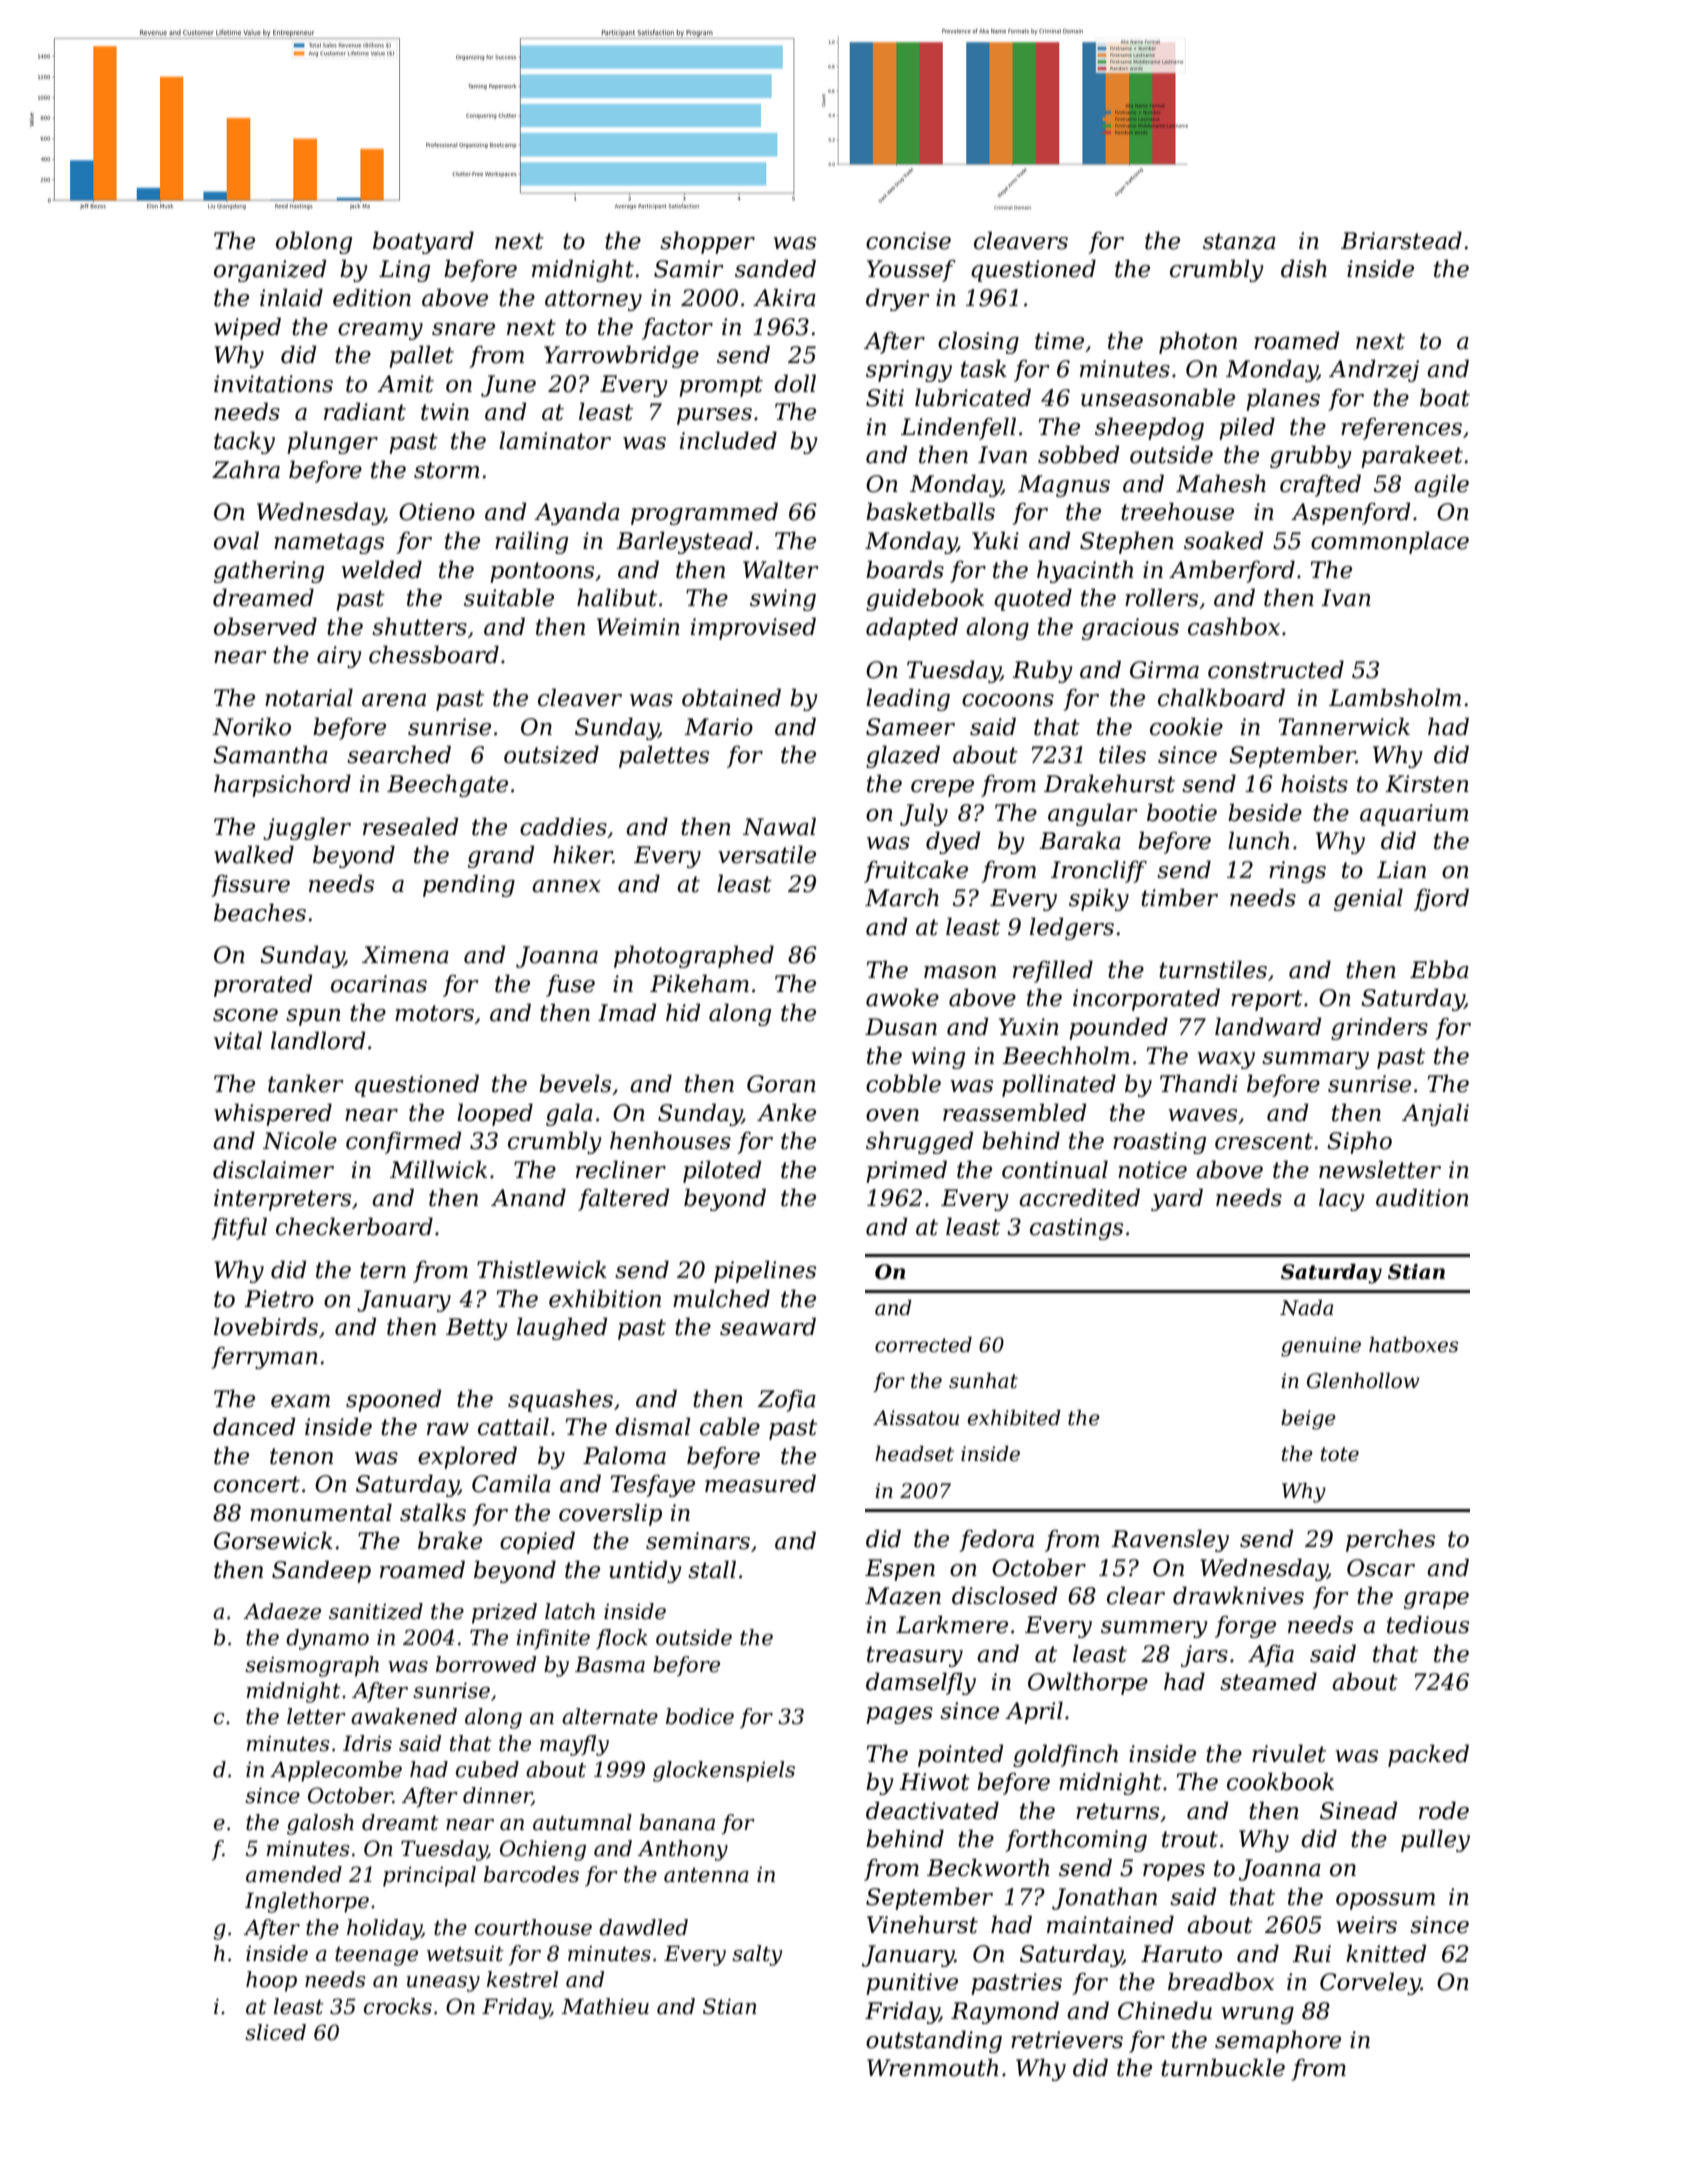  Describe the element at coordinates (1152, 1170) in the document. I see `notice` at that location.
